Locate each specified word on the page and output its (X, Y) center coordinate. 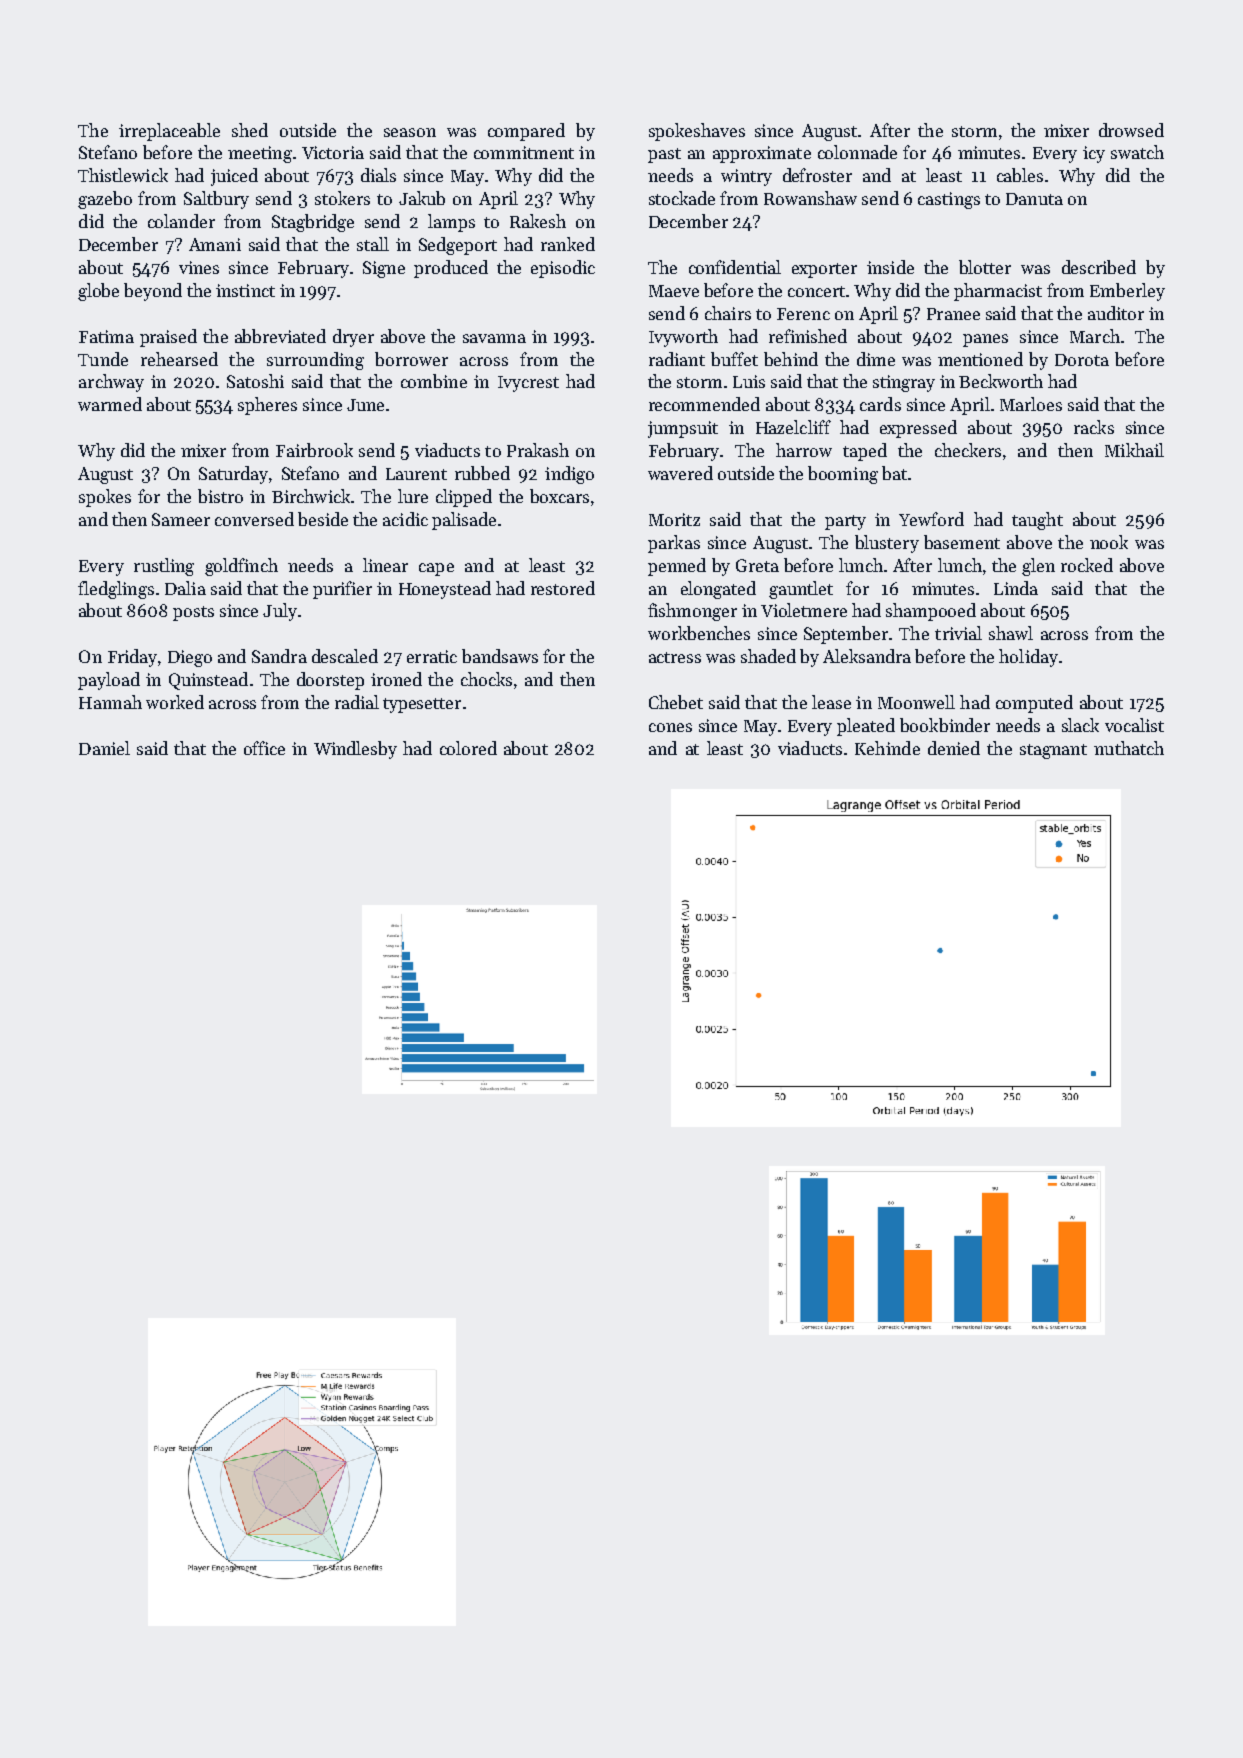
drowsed (1131, 130)
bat (894, 473)
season (410, 132)
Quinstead (208, 681)
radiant (677, 359)
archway (111, 383)
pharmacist (998, 292)
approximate (762, 154)
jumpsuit (683, 429)
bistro (220, 496)
